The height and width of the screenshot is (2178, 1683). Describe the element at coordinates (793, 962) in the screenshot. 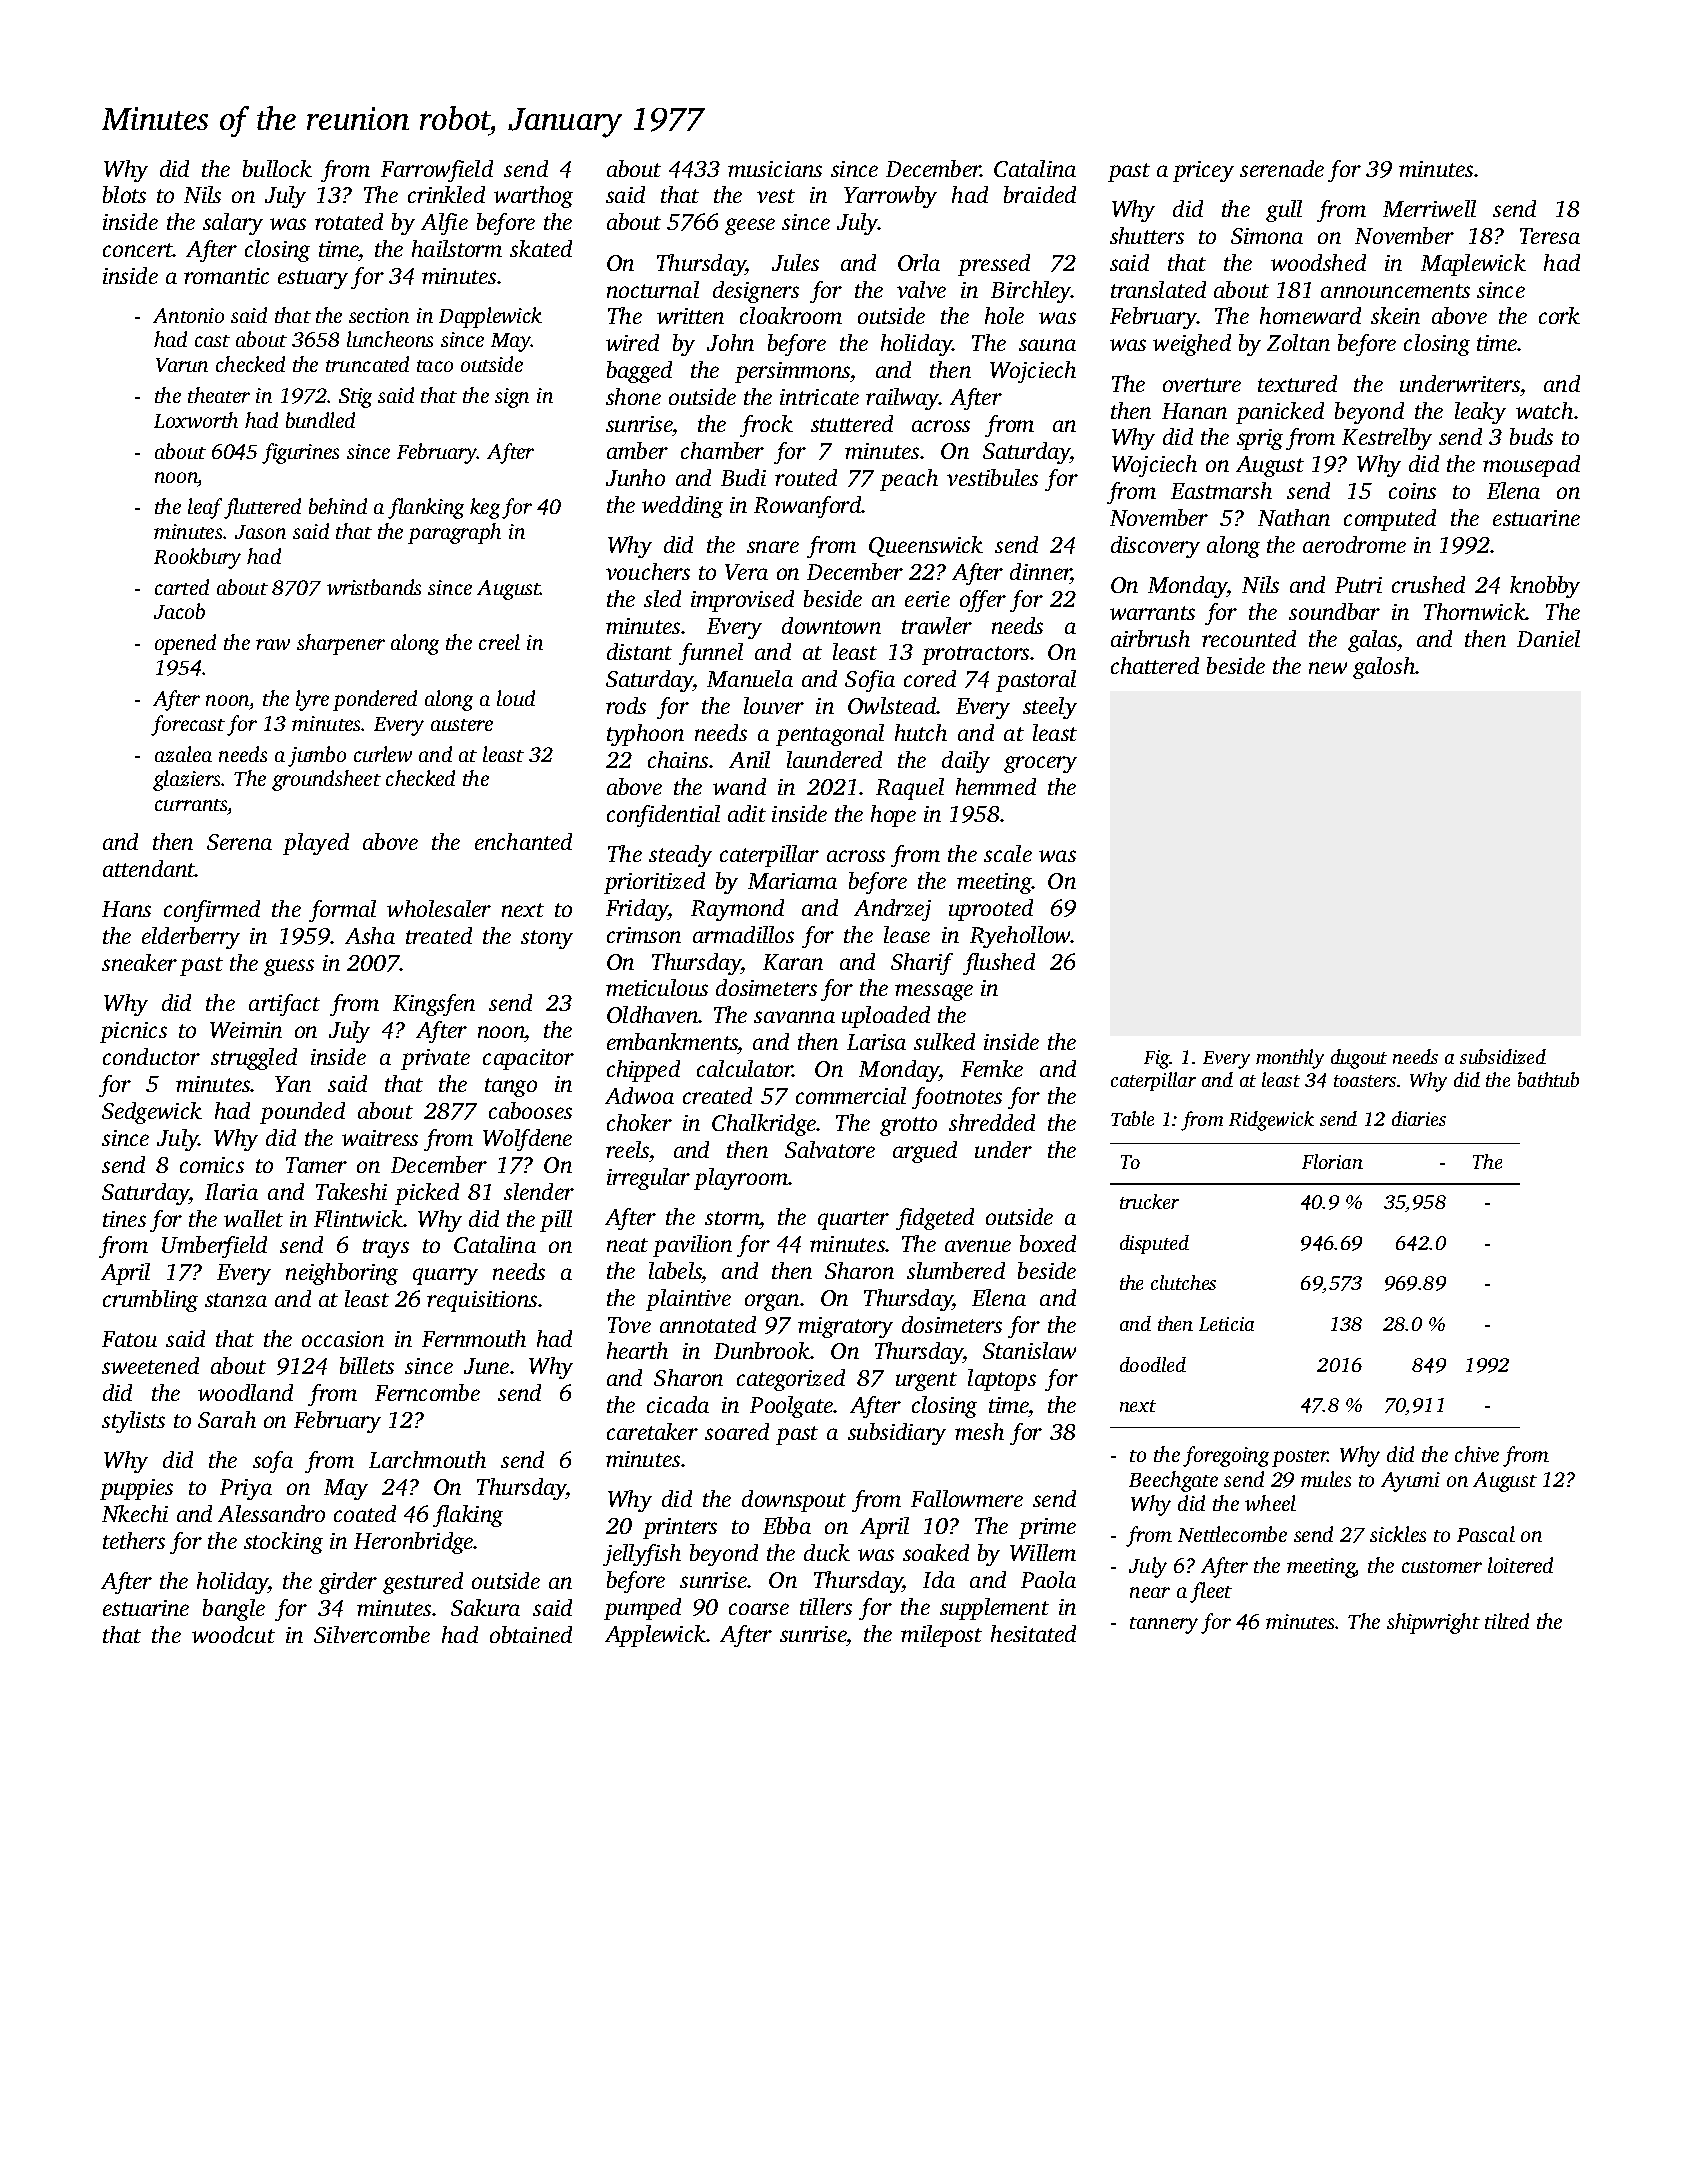

I see `Karan` at that location.
